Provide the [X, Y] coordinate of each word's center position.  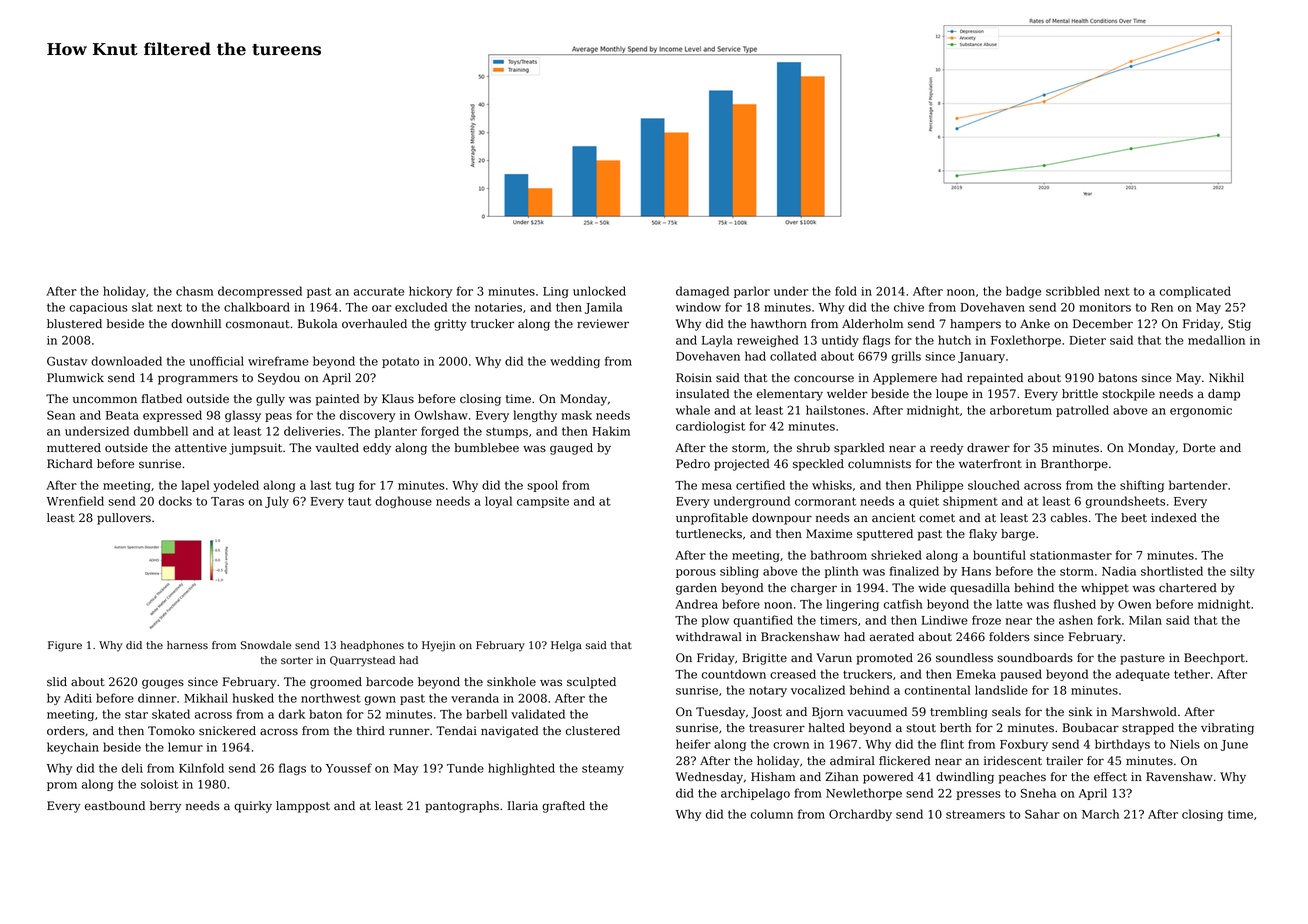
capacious [98, 308]
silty [1242, 572]
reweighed [768, 341]
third [371, 730]
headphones [372, 646]
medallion [1216, 340]
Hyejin [439, 646]
